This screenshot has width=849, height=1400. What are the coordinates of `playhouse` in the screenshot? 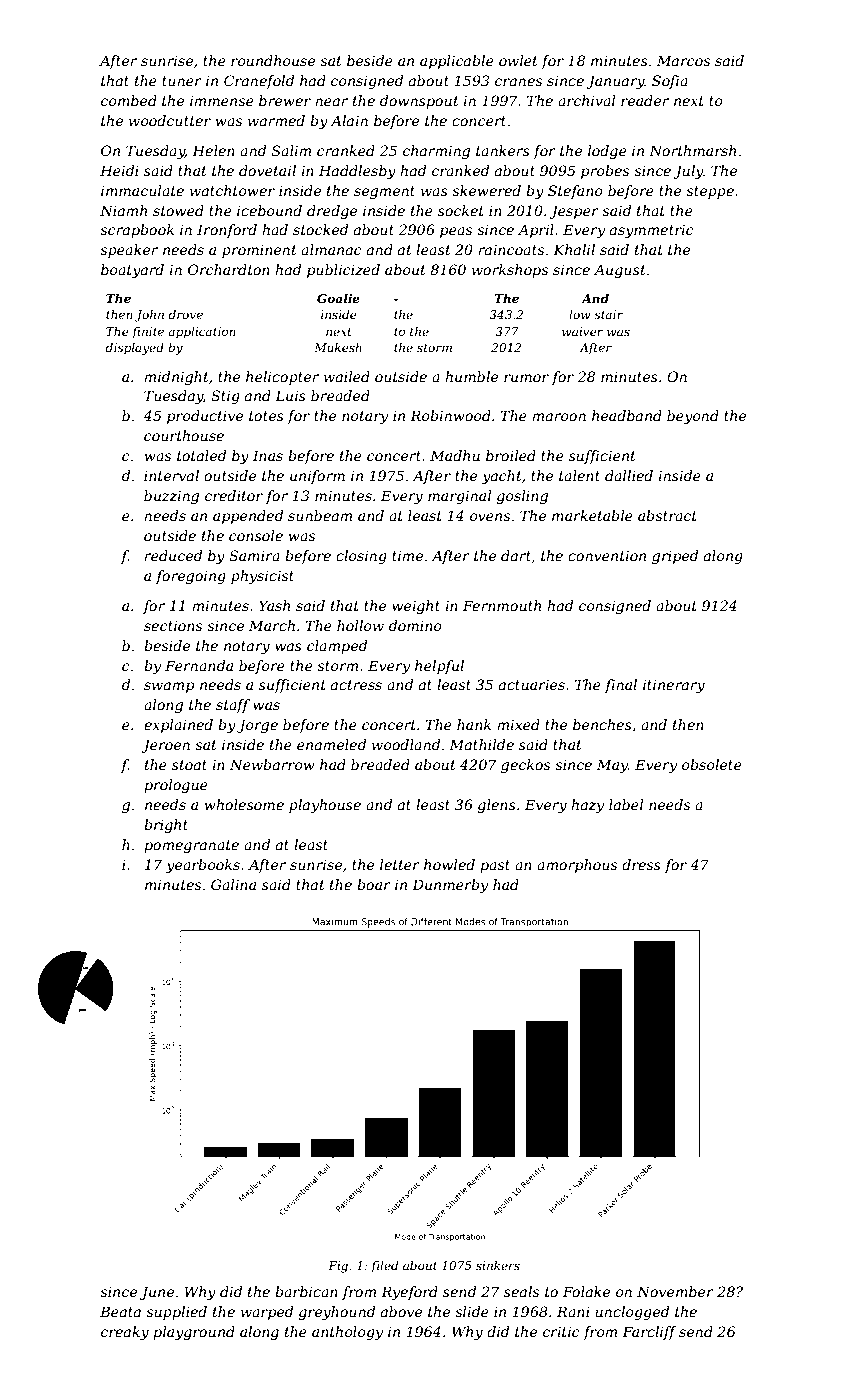 It's located at (325, 806).
